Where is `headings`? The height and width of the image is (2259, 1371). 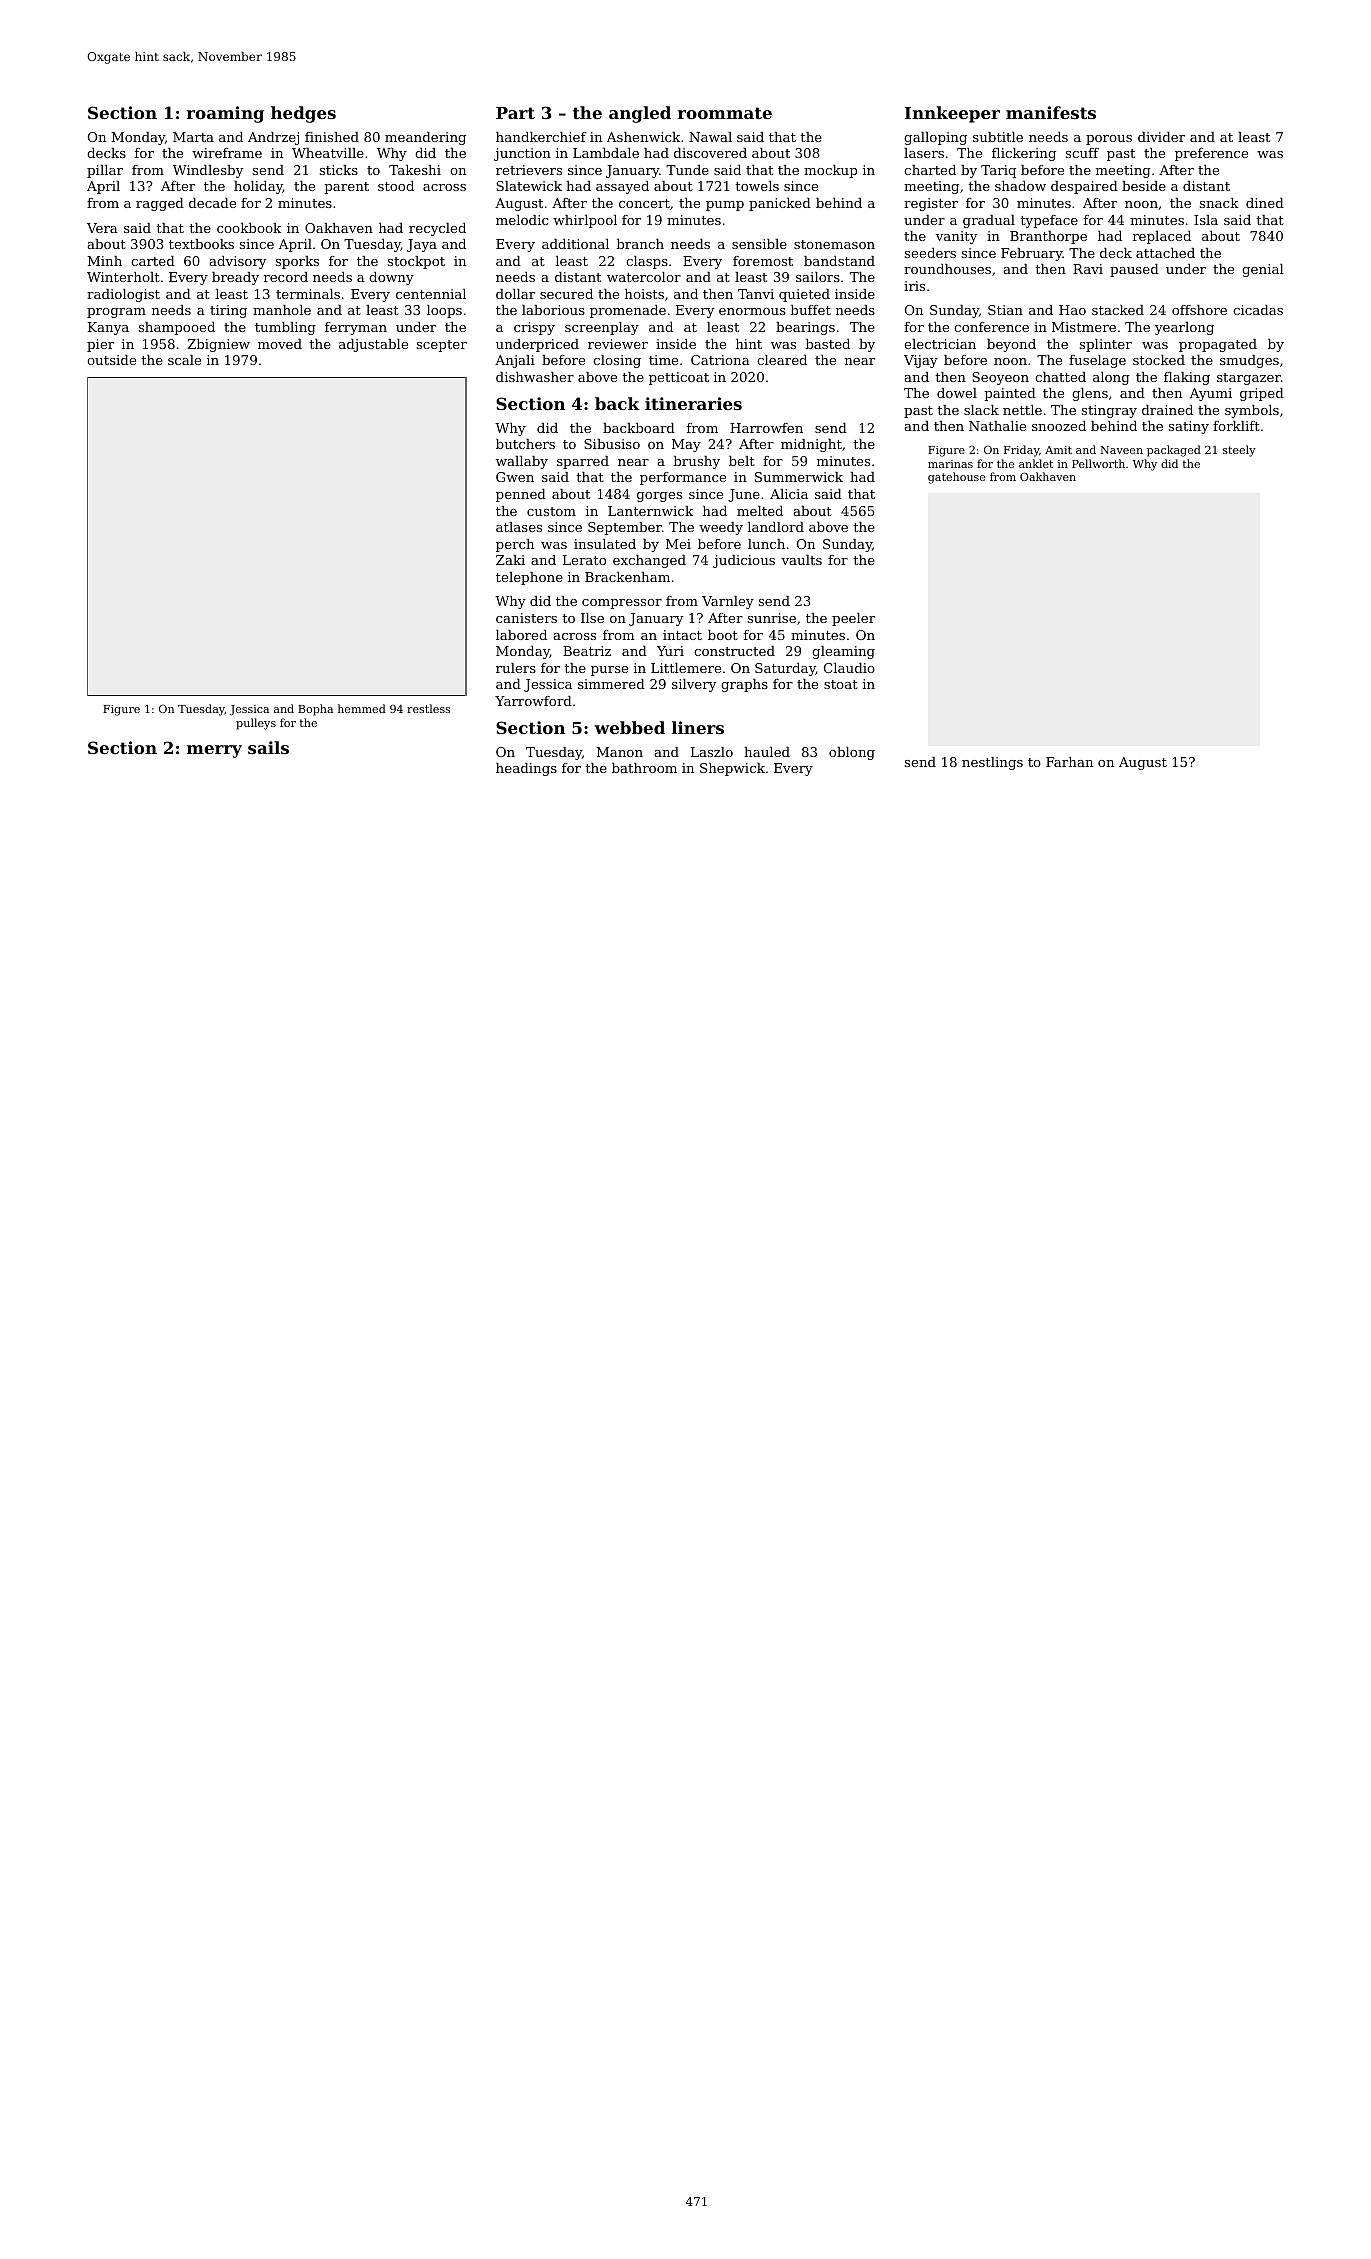 headings is located at coordinates (526, 769).
